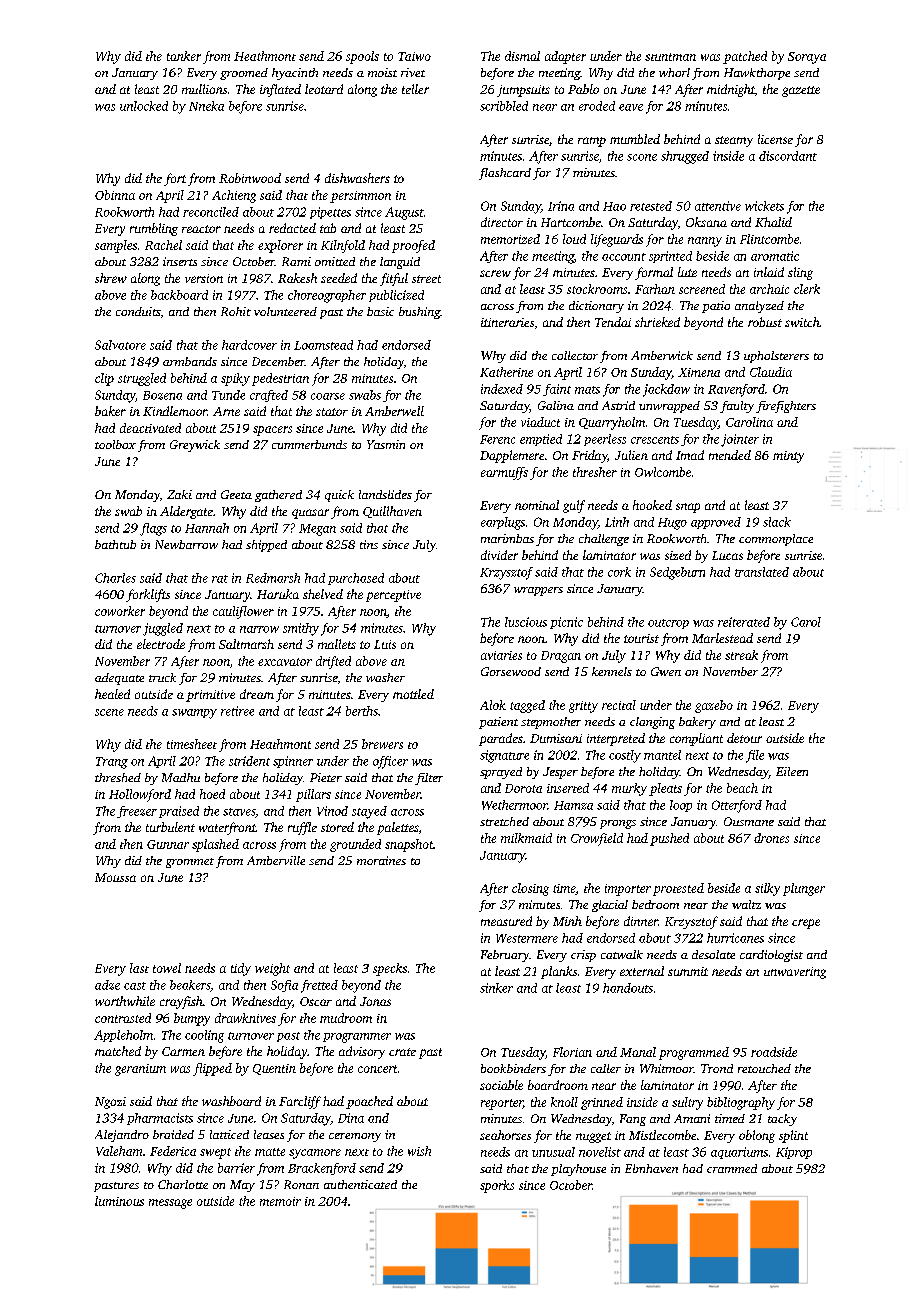  What do you see at coordinates (788, 156) in the screenshot?
I see `discordant` at bounding box center [788, 156].
